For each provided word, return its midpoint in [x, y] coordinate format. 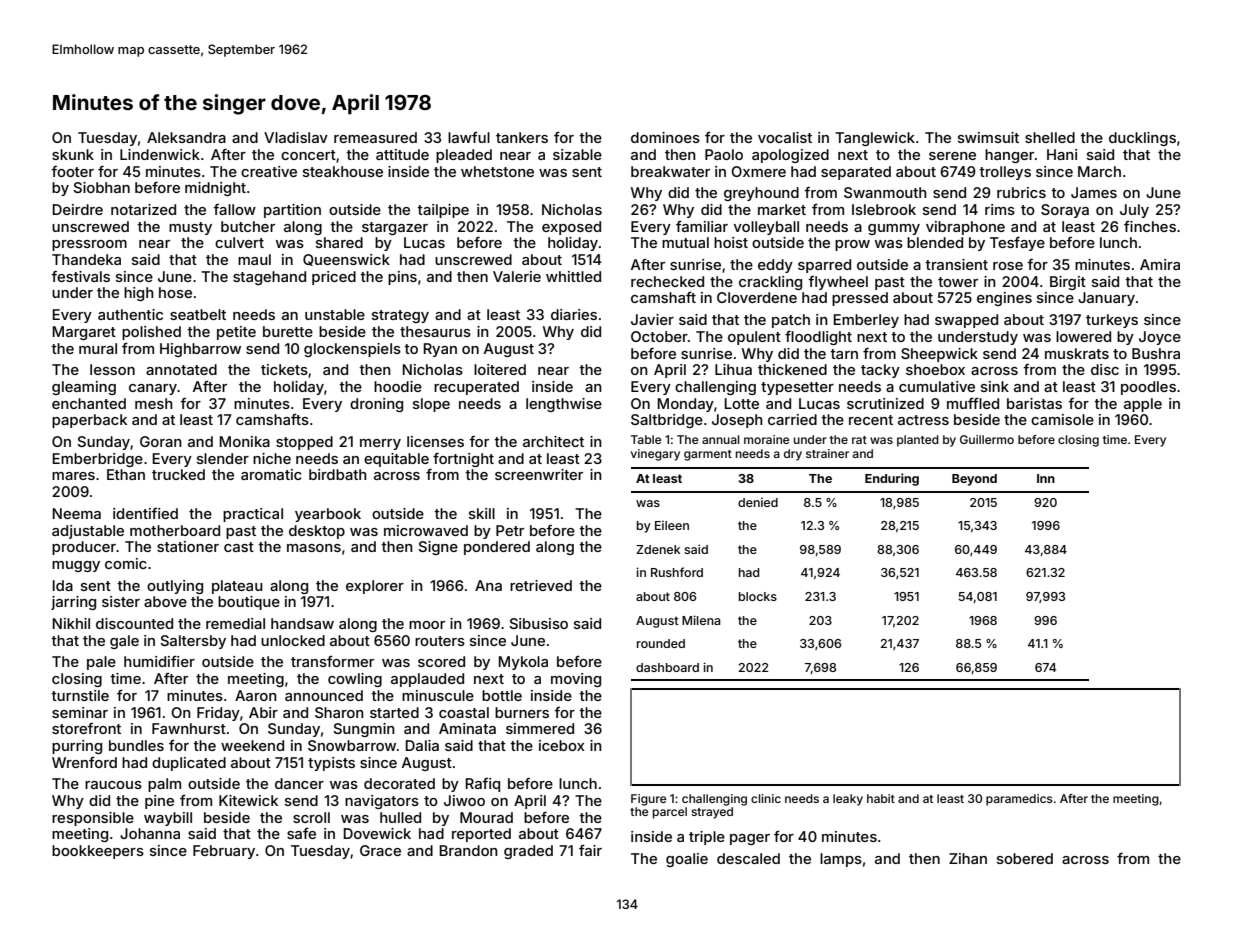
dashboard [667, 667]
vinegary [655, 455]
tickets [284, 369]
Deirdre [78, 209]
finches [1150, 226]
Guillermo [987, 439]
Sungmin [364, 730]
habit [881, 798]
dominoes [665, 137]
